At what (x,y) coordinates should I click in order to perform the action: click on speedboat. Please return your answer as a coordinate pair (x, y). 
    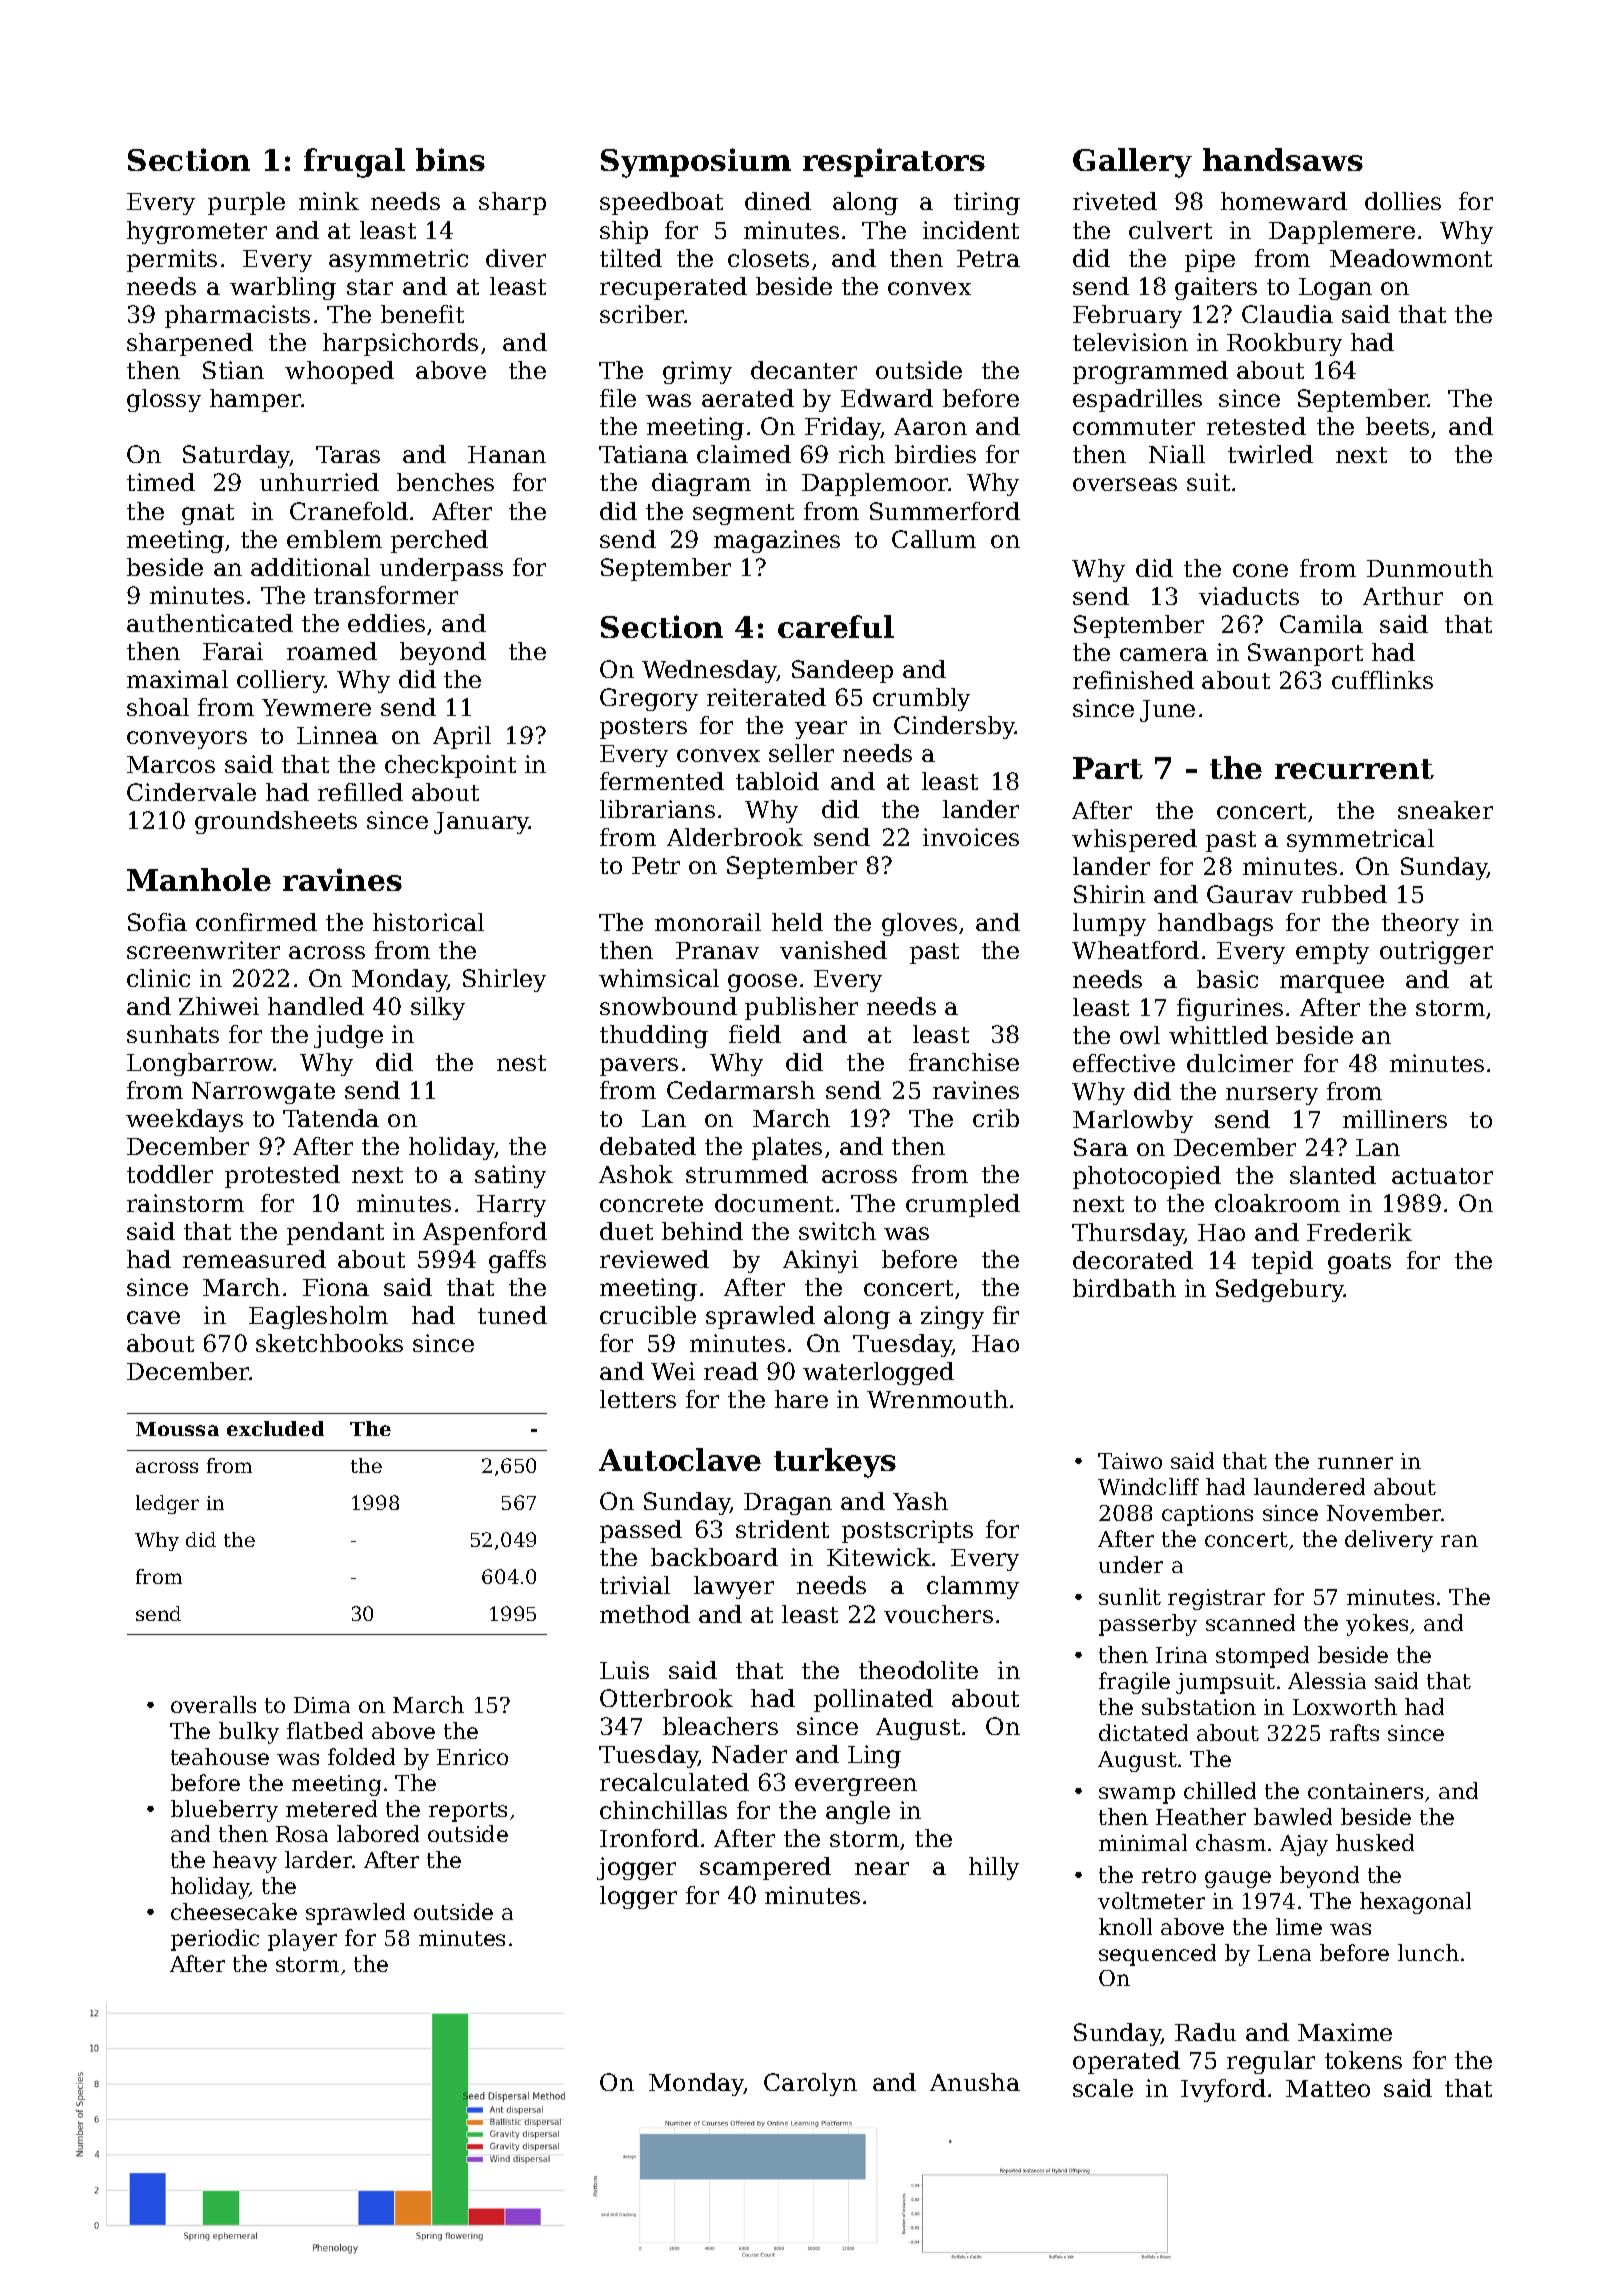
    Looking at the image, I should click on (661, 203).
